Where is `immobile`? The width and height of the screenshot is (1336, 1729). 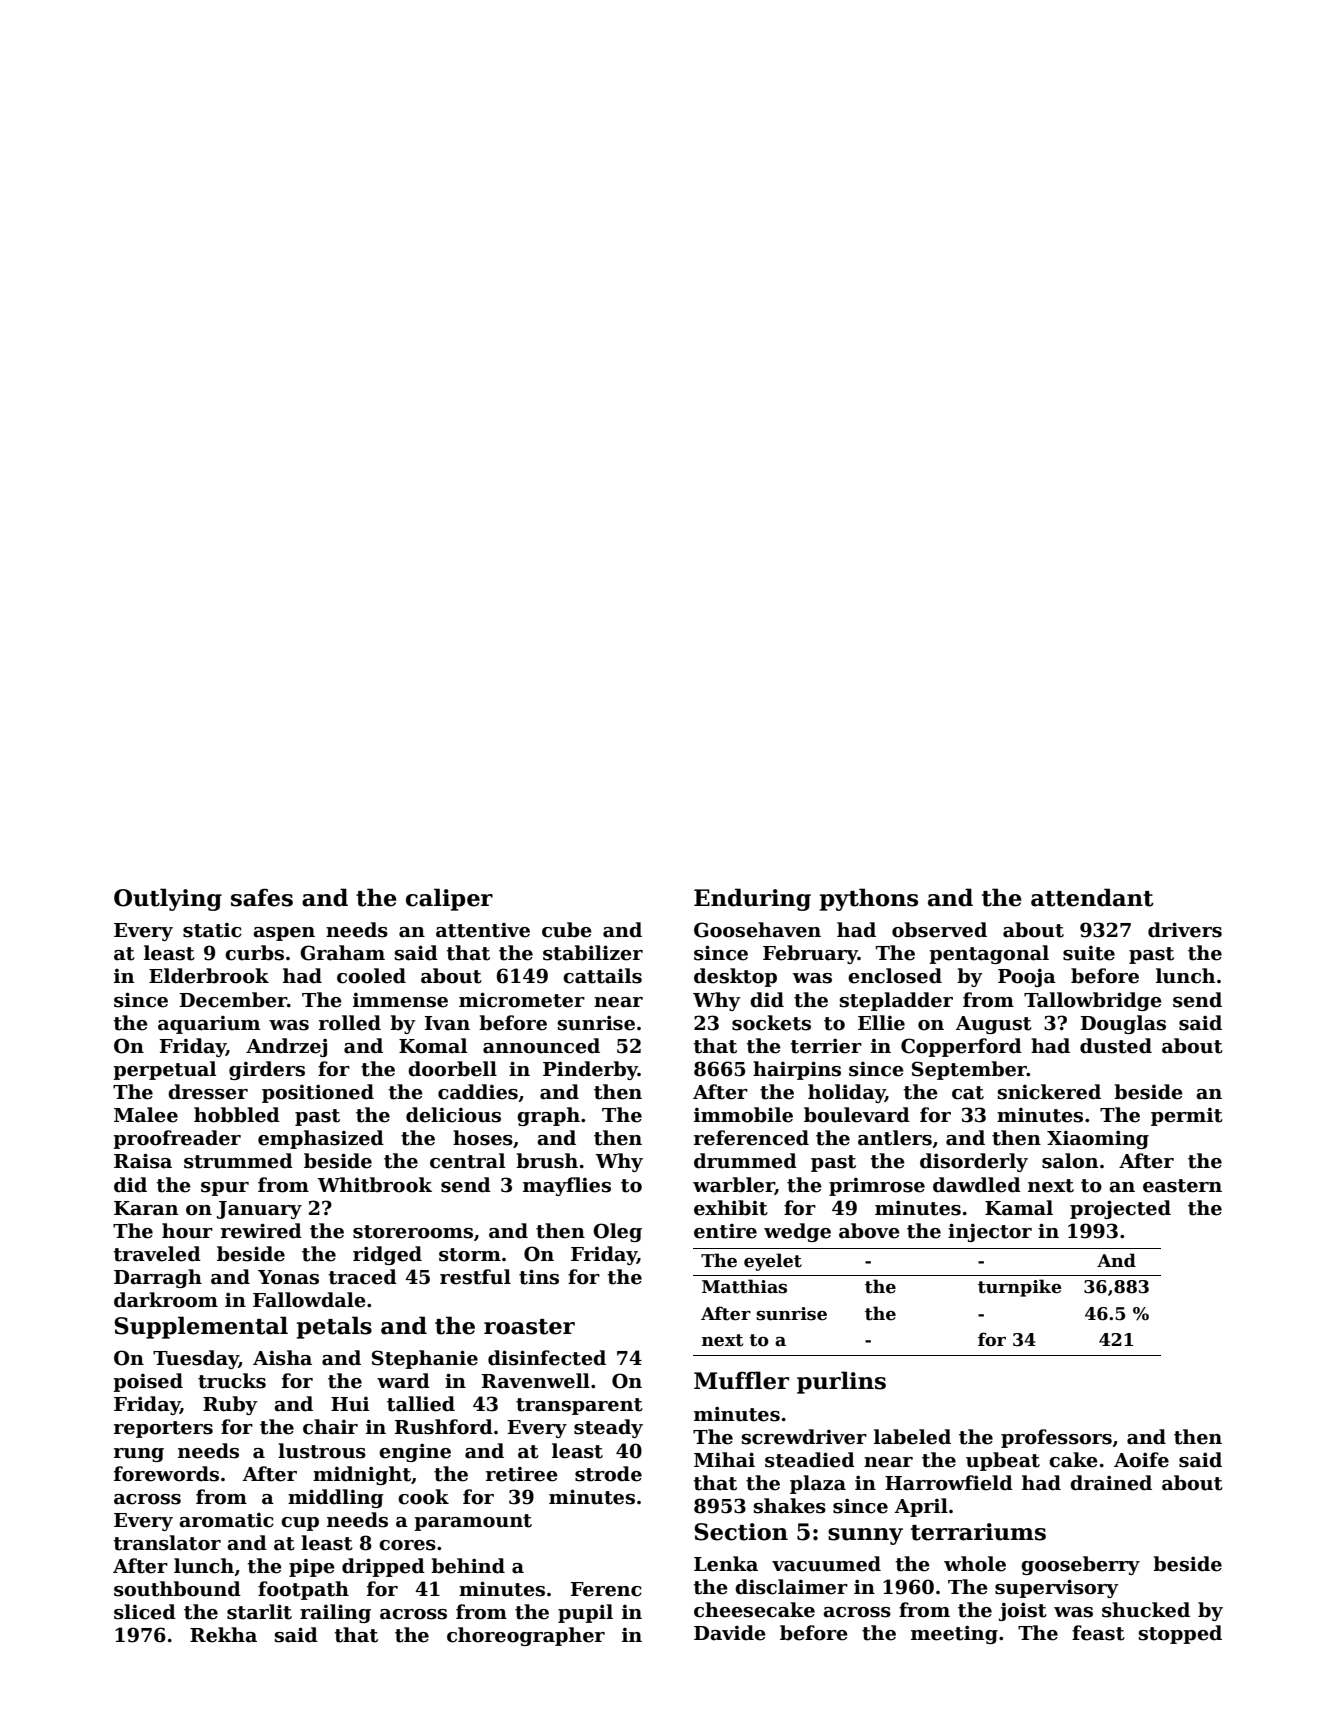 immobile is located at coordinates (743, 1115).
